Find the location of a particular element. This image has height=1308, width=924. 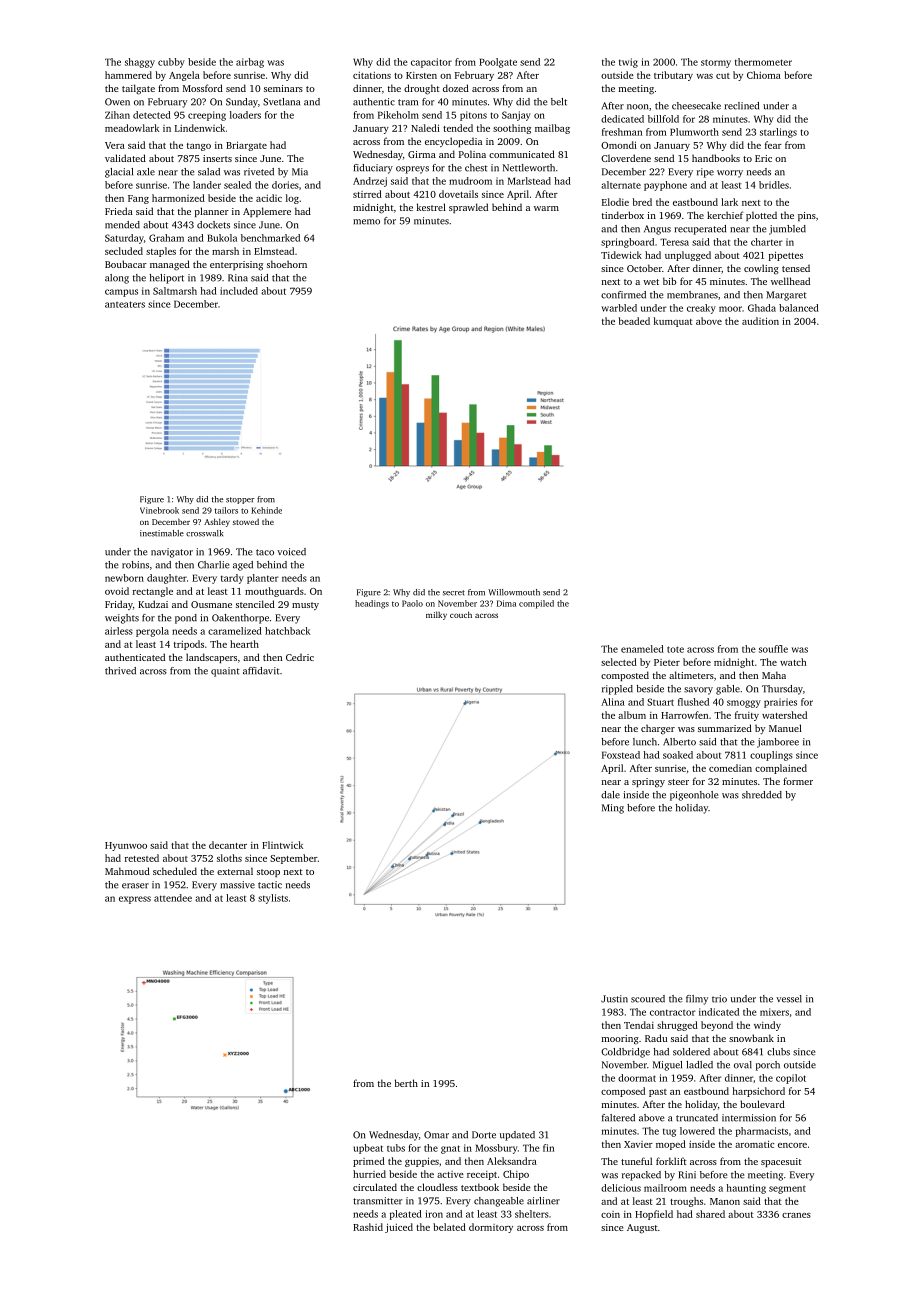

airbag is located at coordinates (250, 63).
